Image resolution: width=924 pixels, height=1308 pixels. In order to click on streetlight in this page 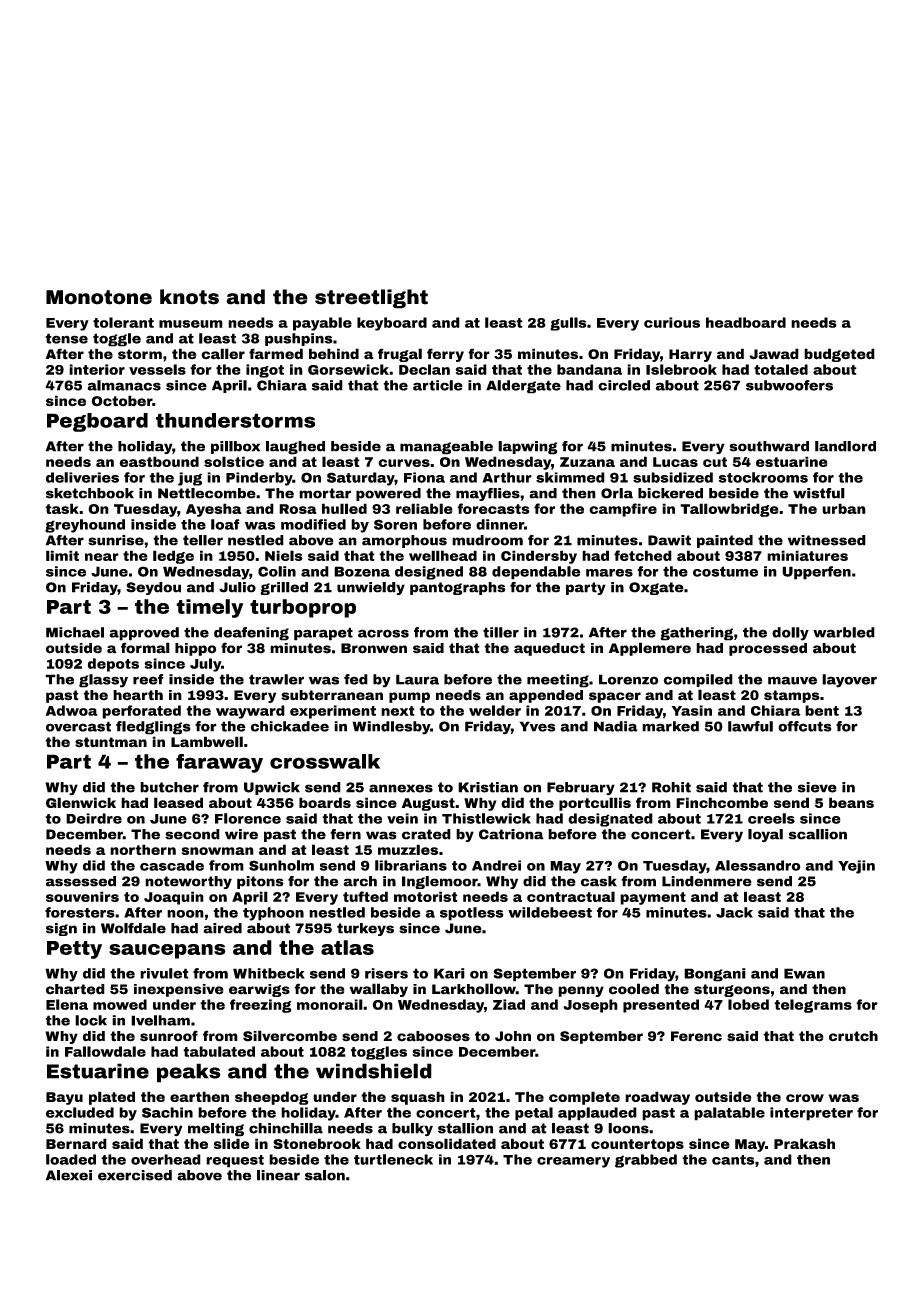, I will do `click(371, 299)`.
